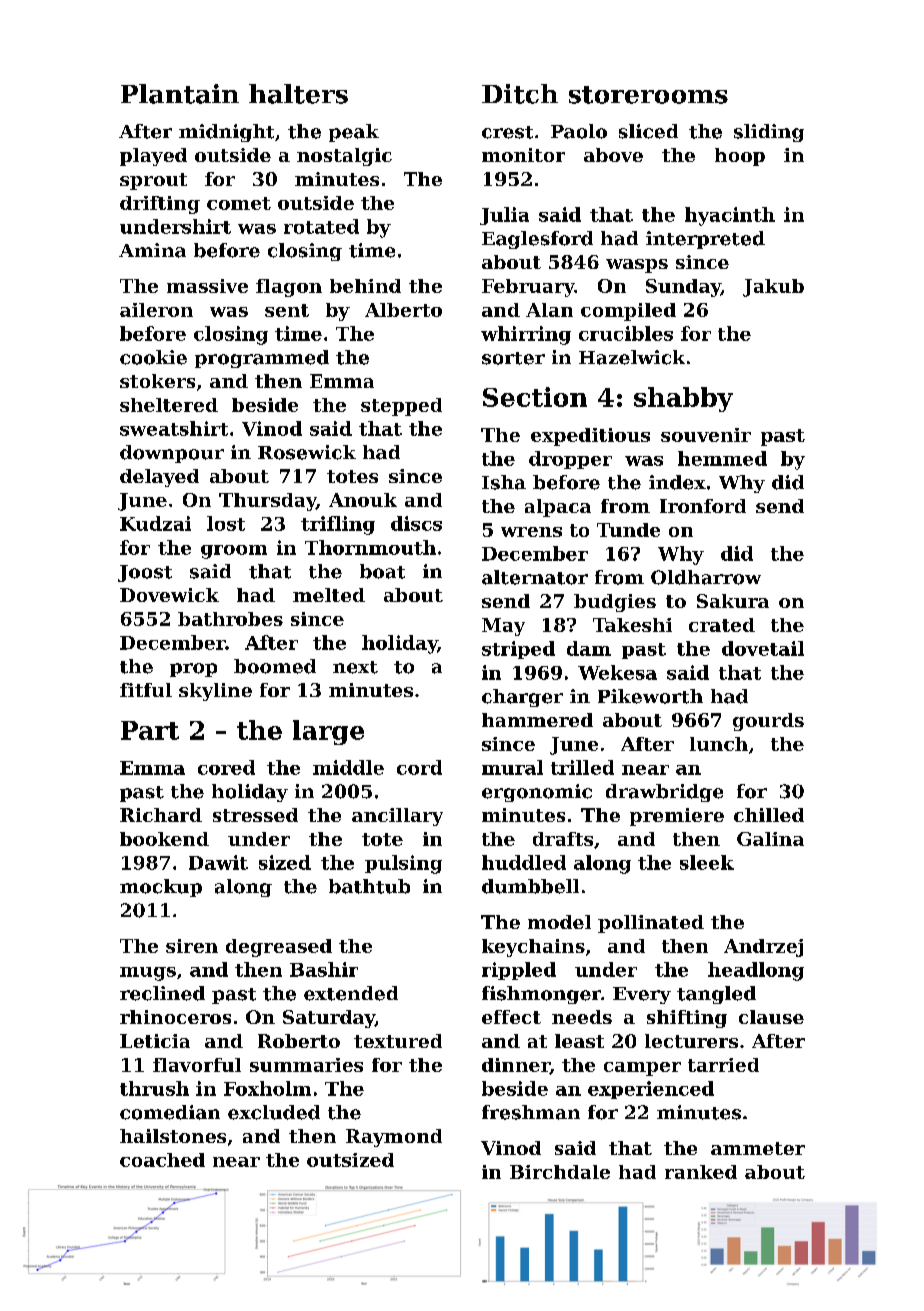 The height and width of the screenshot is (1311, 924). I want to click on Section, so click(535, 397).
